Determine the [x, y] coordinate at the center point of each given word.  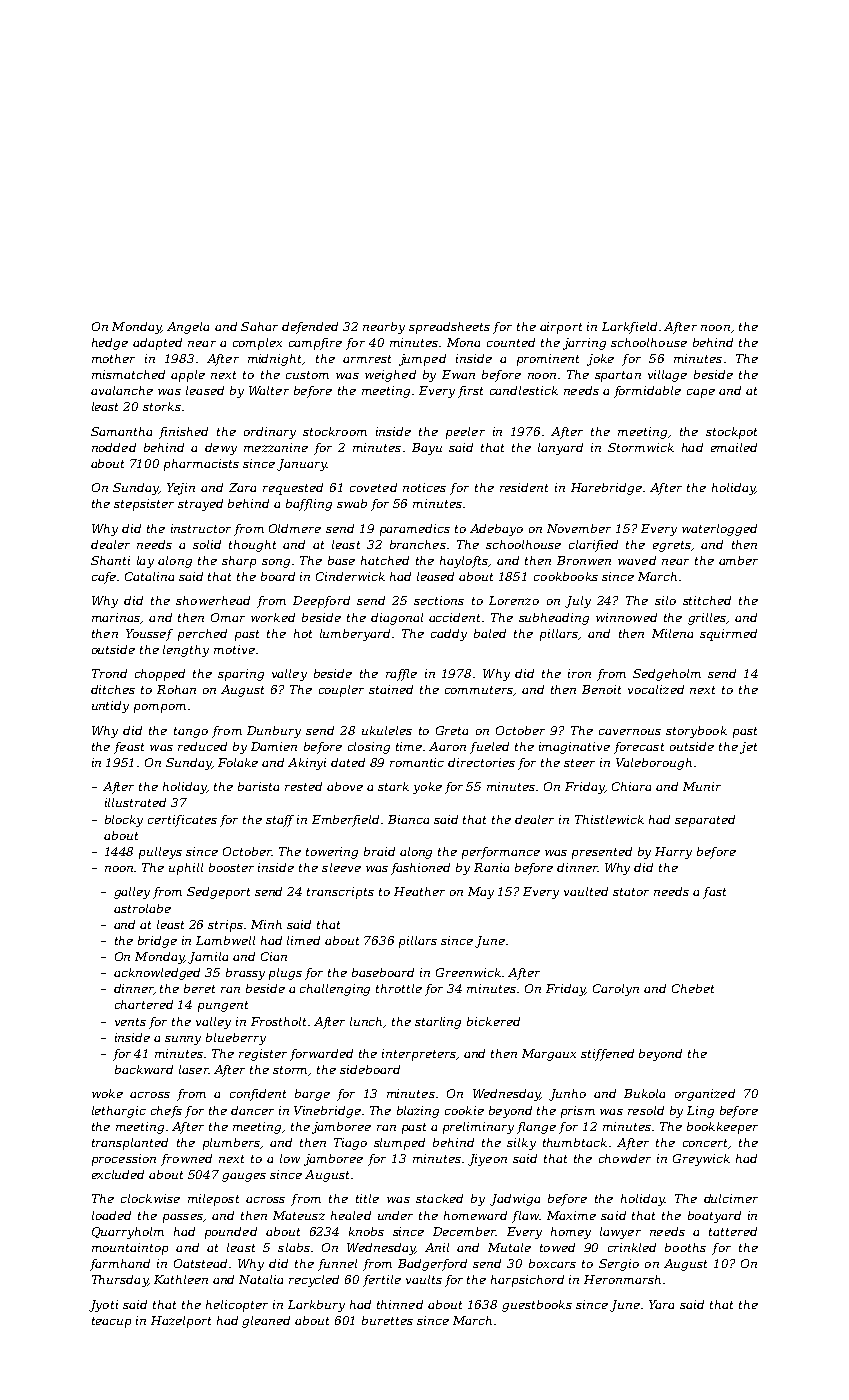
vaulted [586, 891]
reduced [202, 746]
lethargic [119, 1112]
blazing [418, 1112]
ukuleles [387, 730]
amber [738, 560]
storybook [696, 732]
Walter [269, 390]
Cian [274, 956]
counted [511, 342]
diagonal [397, 619]
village [667, 376]
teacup [111, 1322]
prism [578, 1112]
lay [145, 562]
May [481, 893]
